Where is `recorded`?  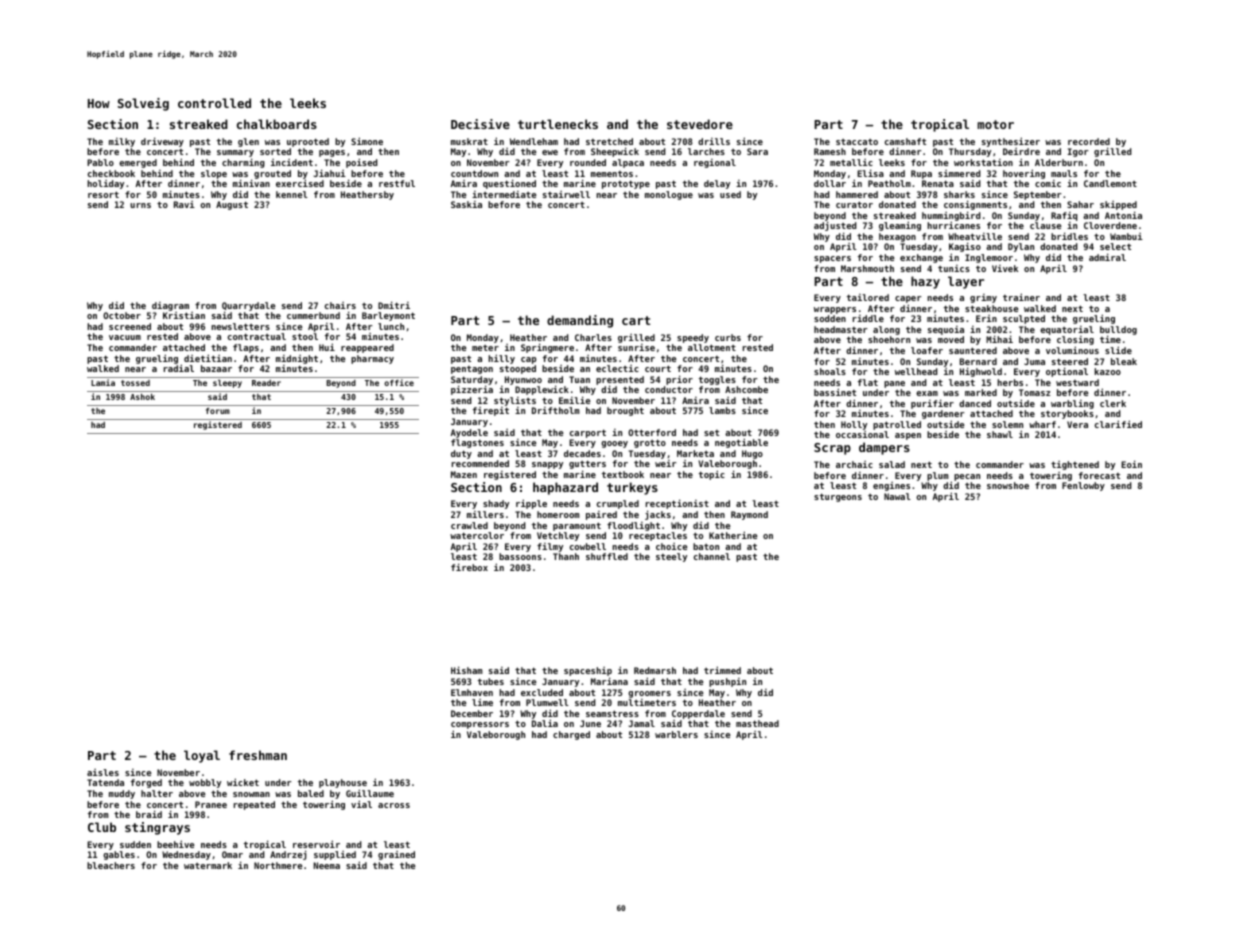 recorded is located at coordinates (1089, 141).
